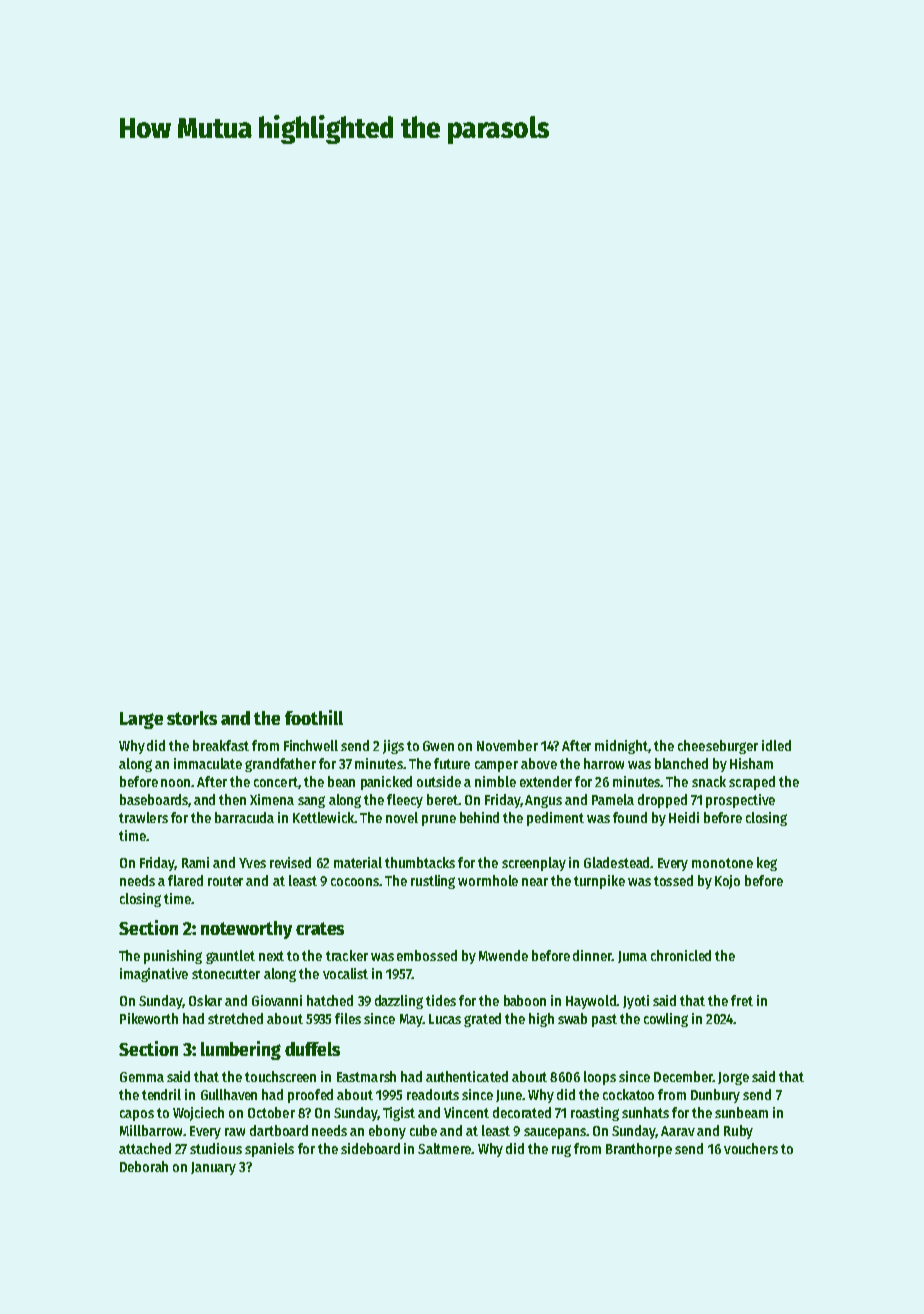  Describe the element at coordinates (507, 745) in the image. I see `November` at that location.
